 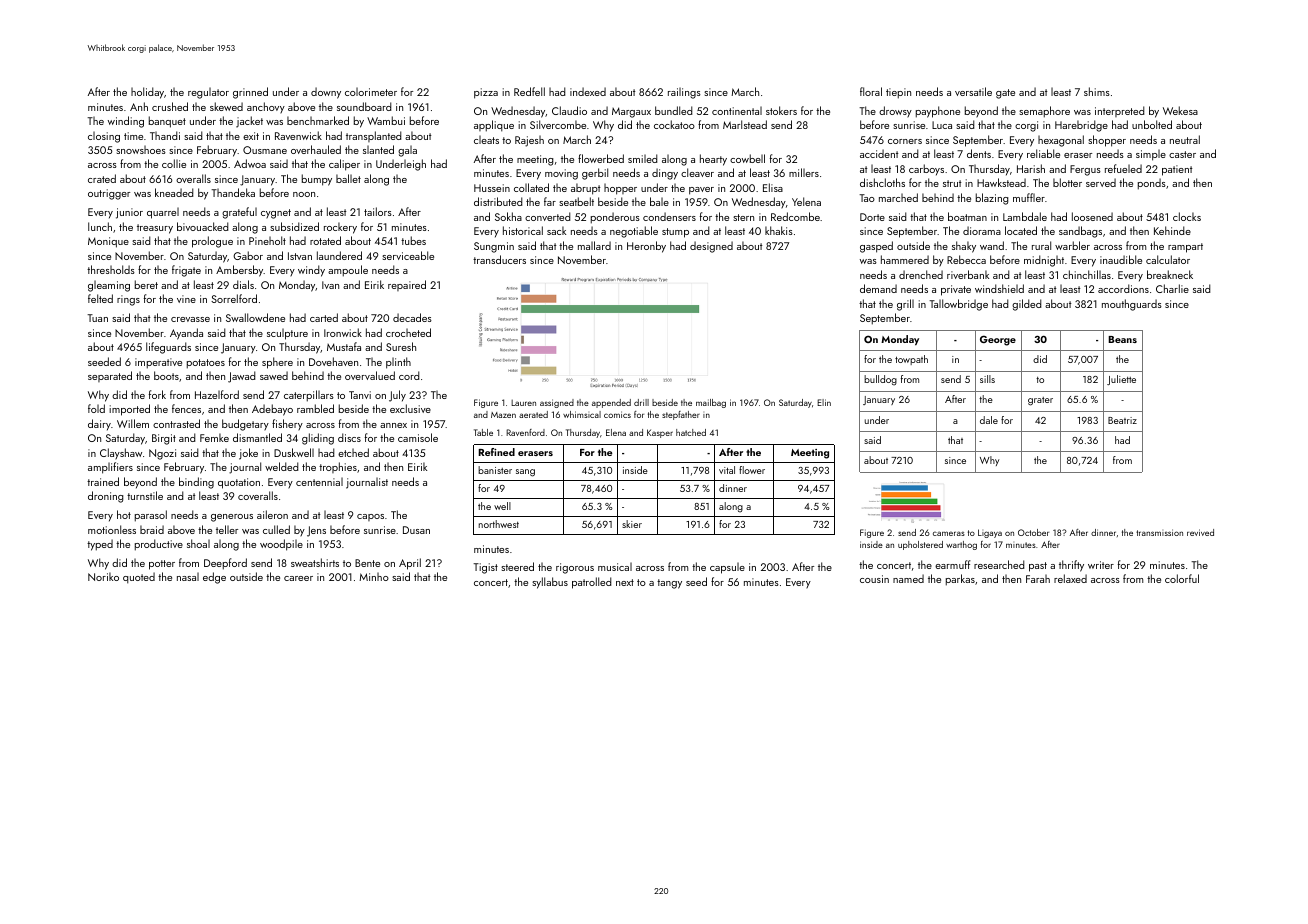 What do you see at coordinates (1185, 248) in the page?
I see `rampart` at bounding box center [1185, 248].
